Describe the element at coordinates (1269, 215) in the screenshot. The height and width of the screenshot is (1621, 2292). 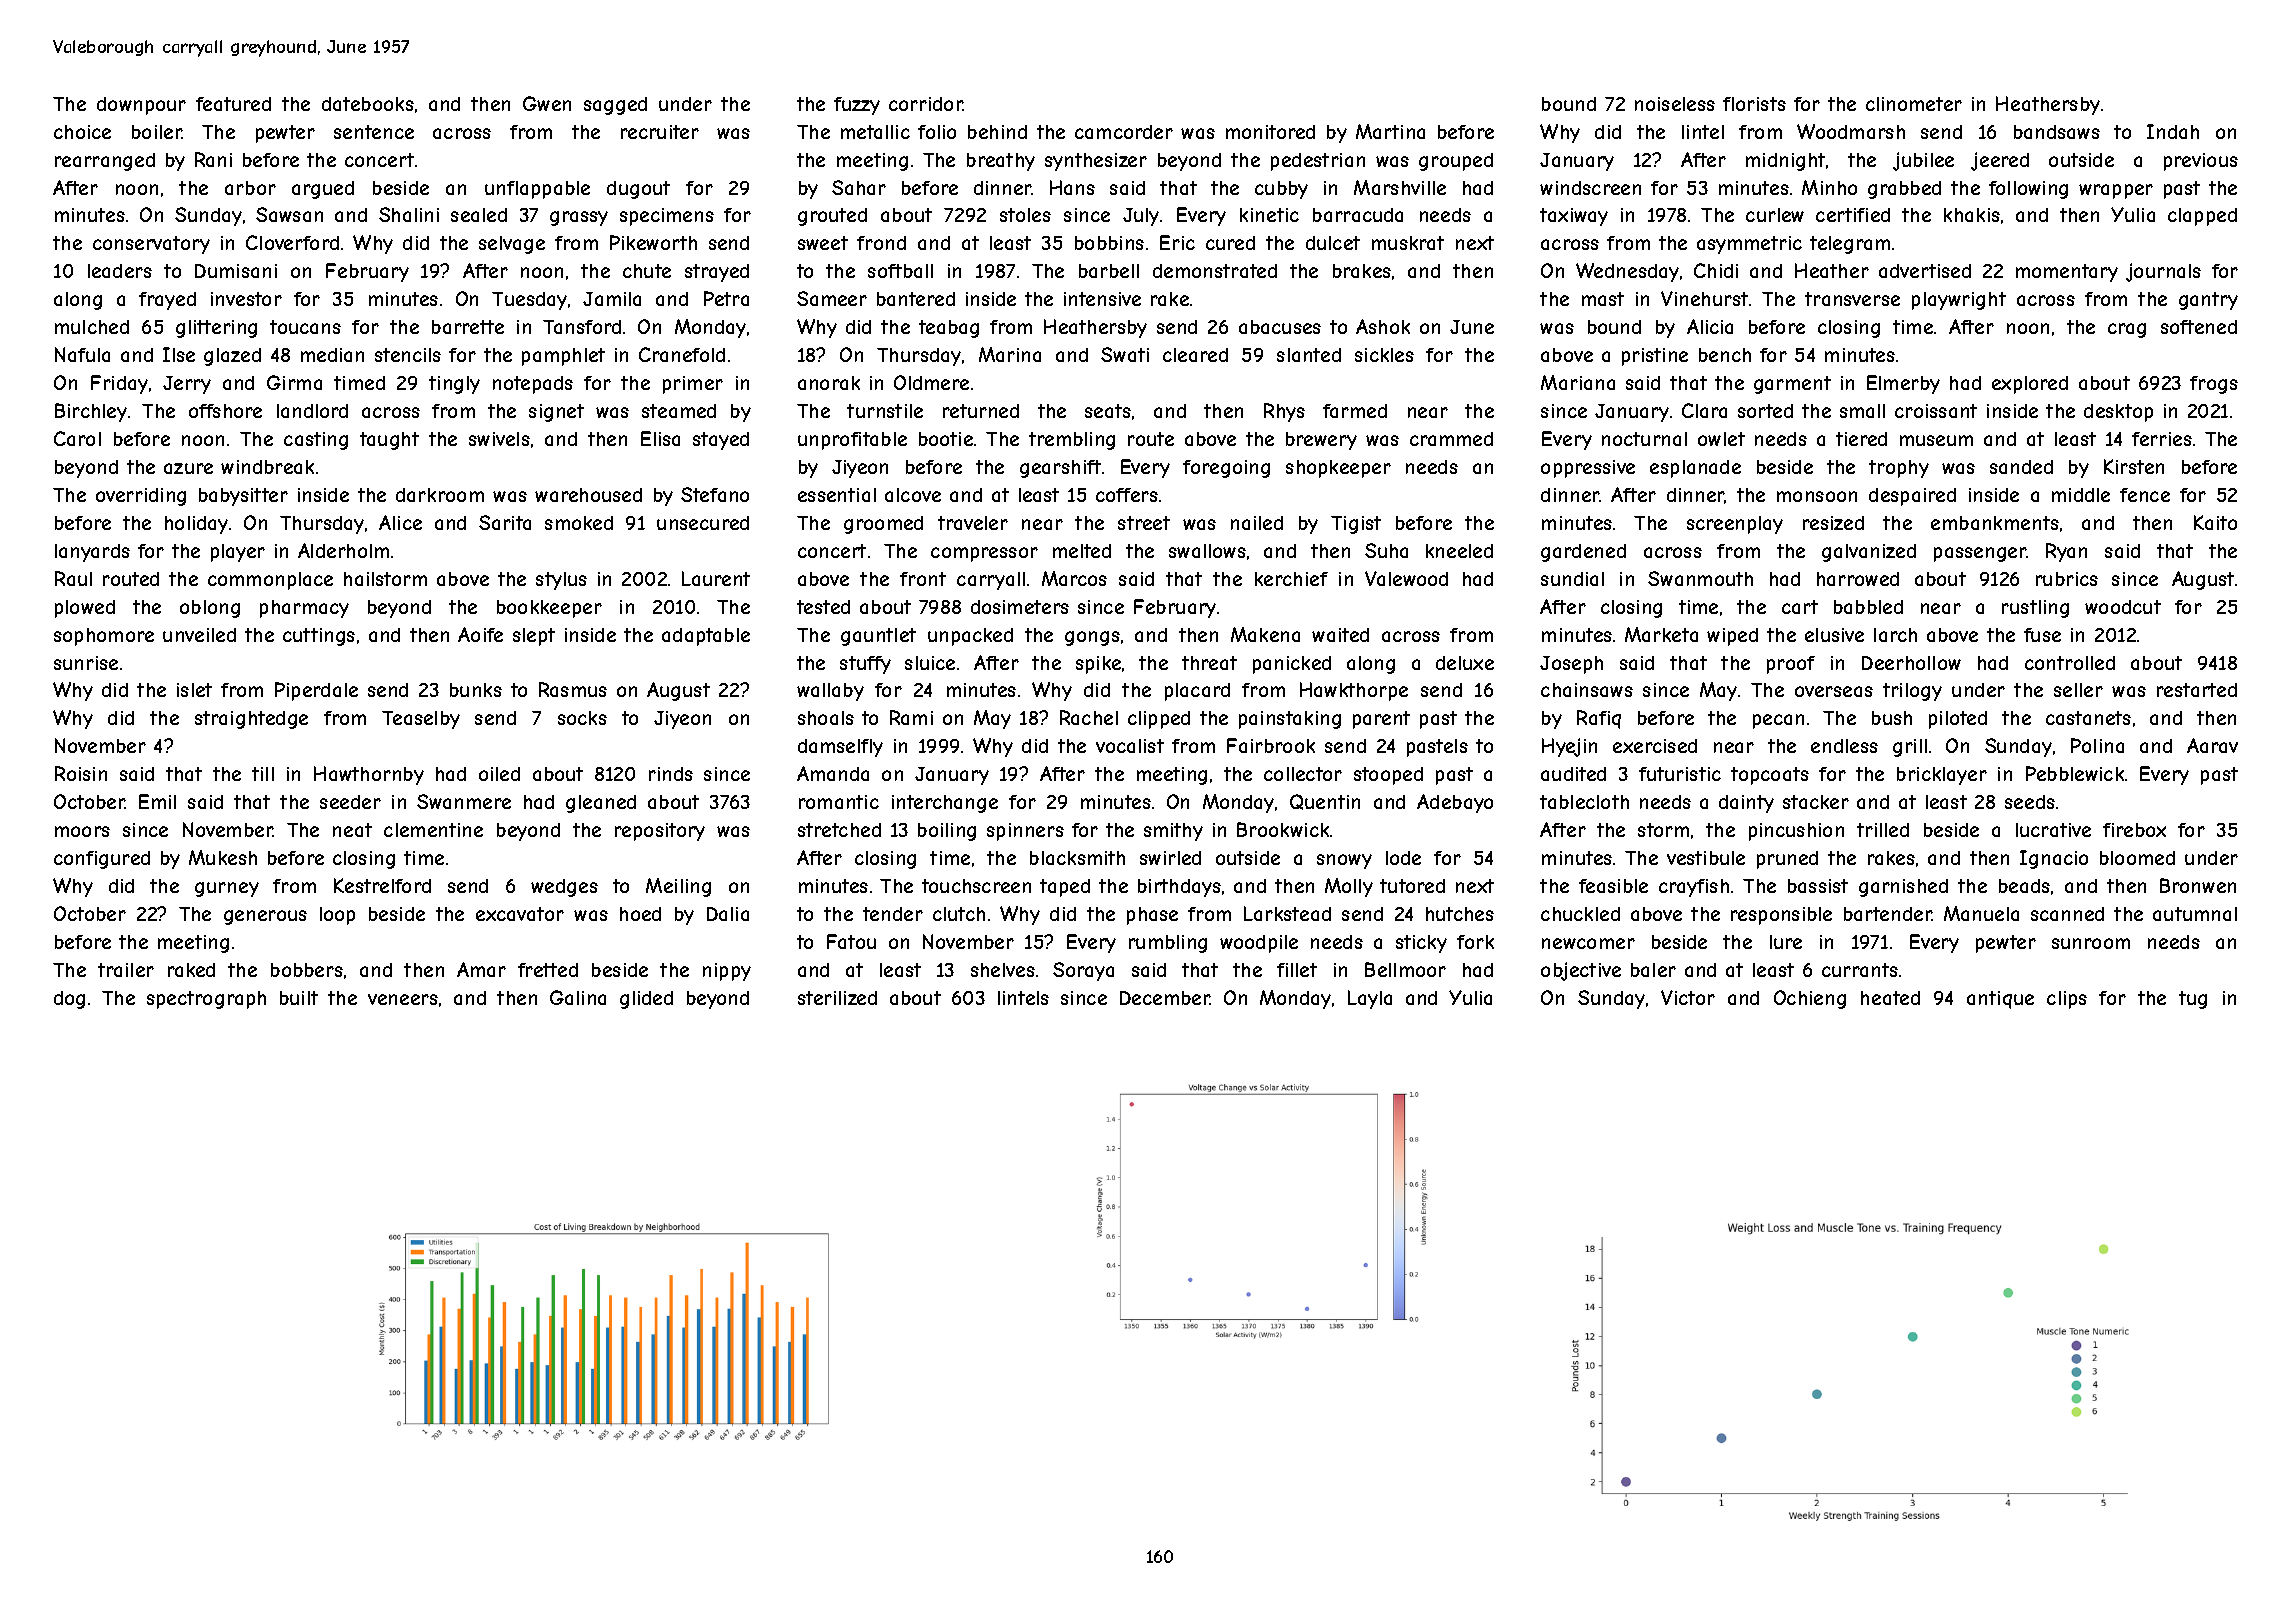
I see `kinetic` at that location.
